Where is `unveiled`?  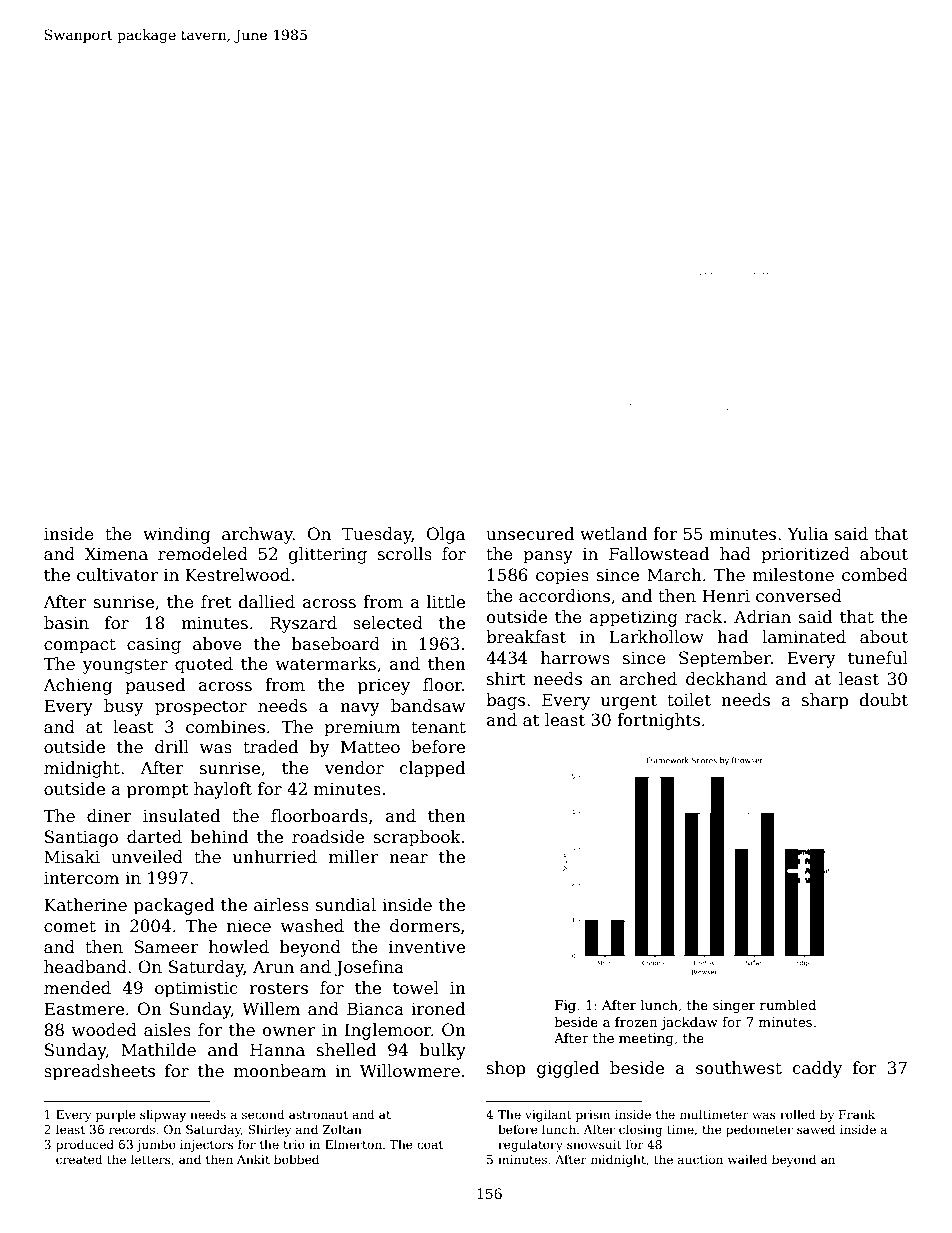
unveiled is located at coordinates (147, 857).
